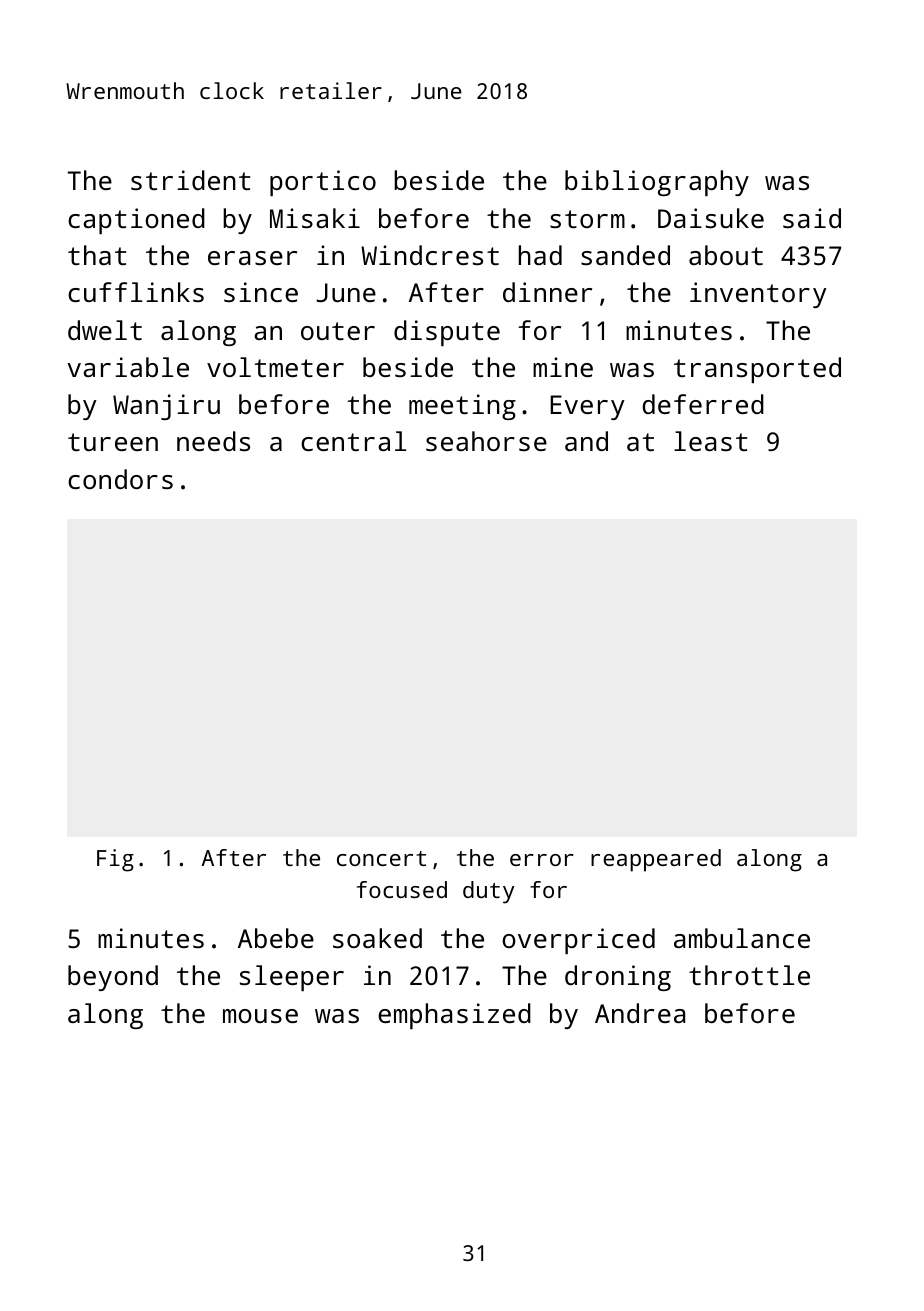 Image resolution: width=924 pixels, height=1311 pixels. I want to click on condors, so click(120, 479).
